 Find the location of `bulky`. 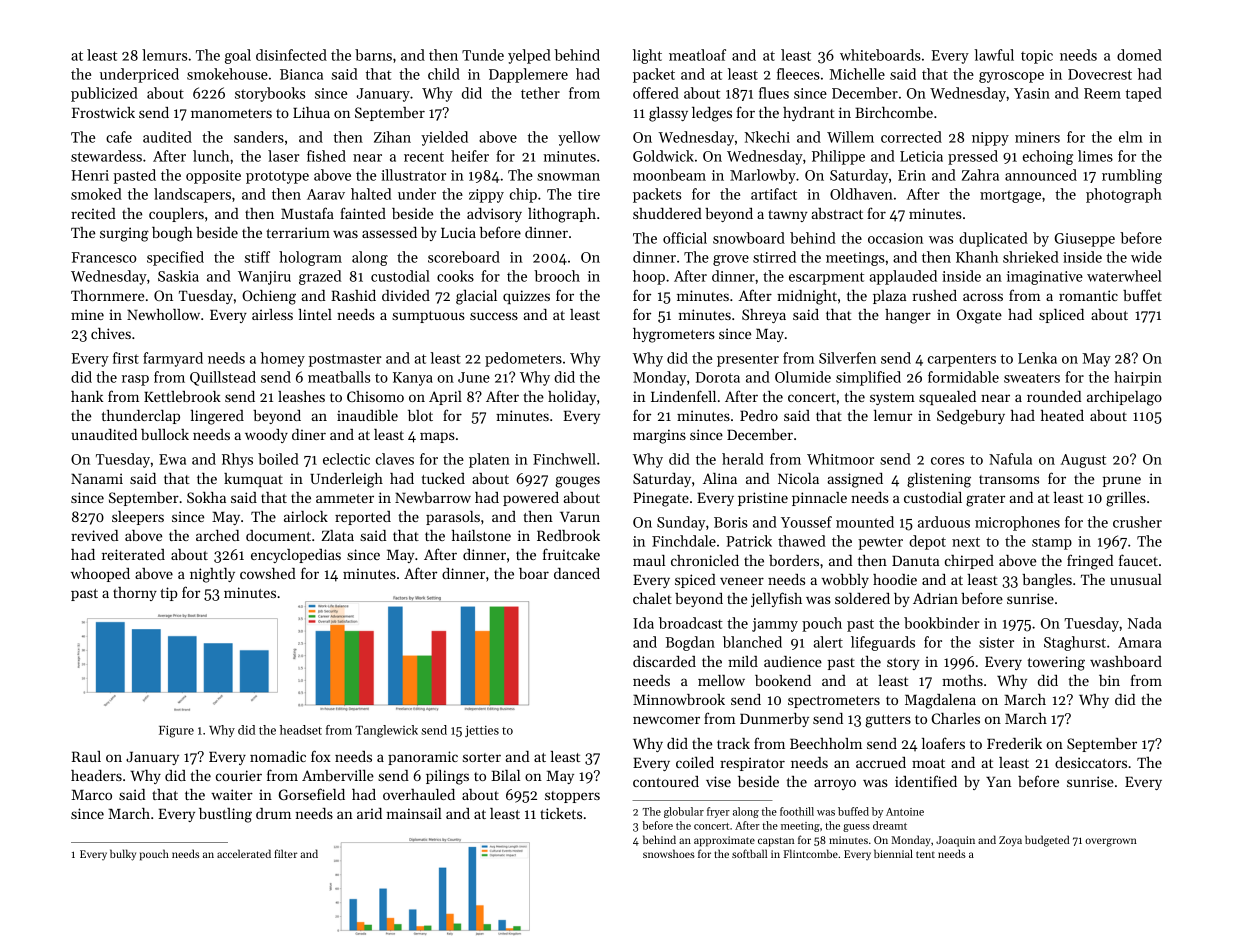

bulky is located at coordinates (123, 855).
